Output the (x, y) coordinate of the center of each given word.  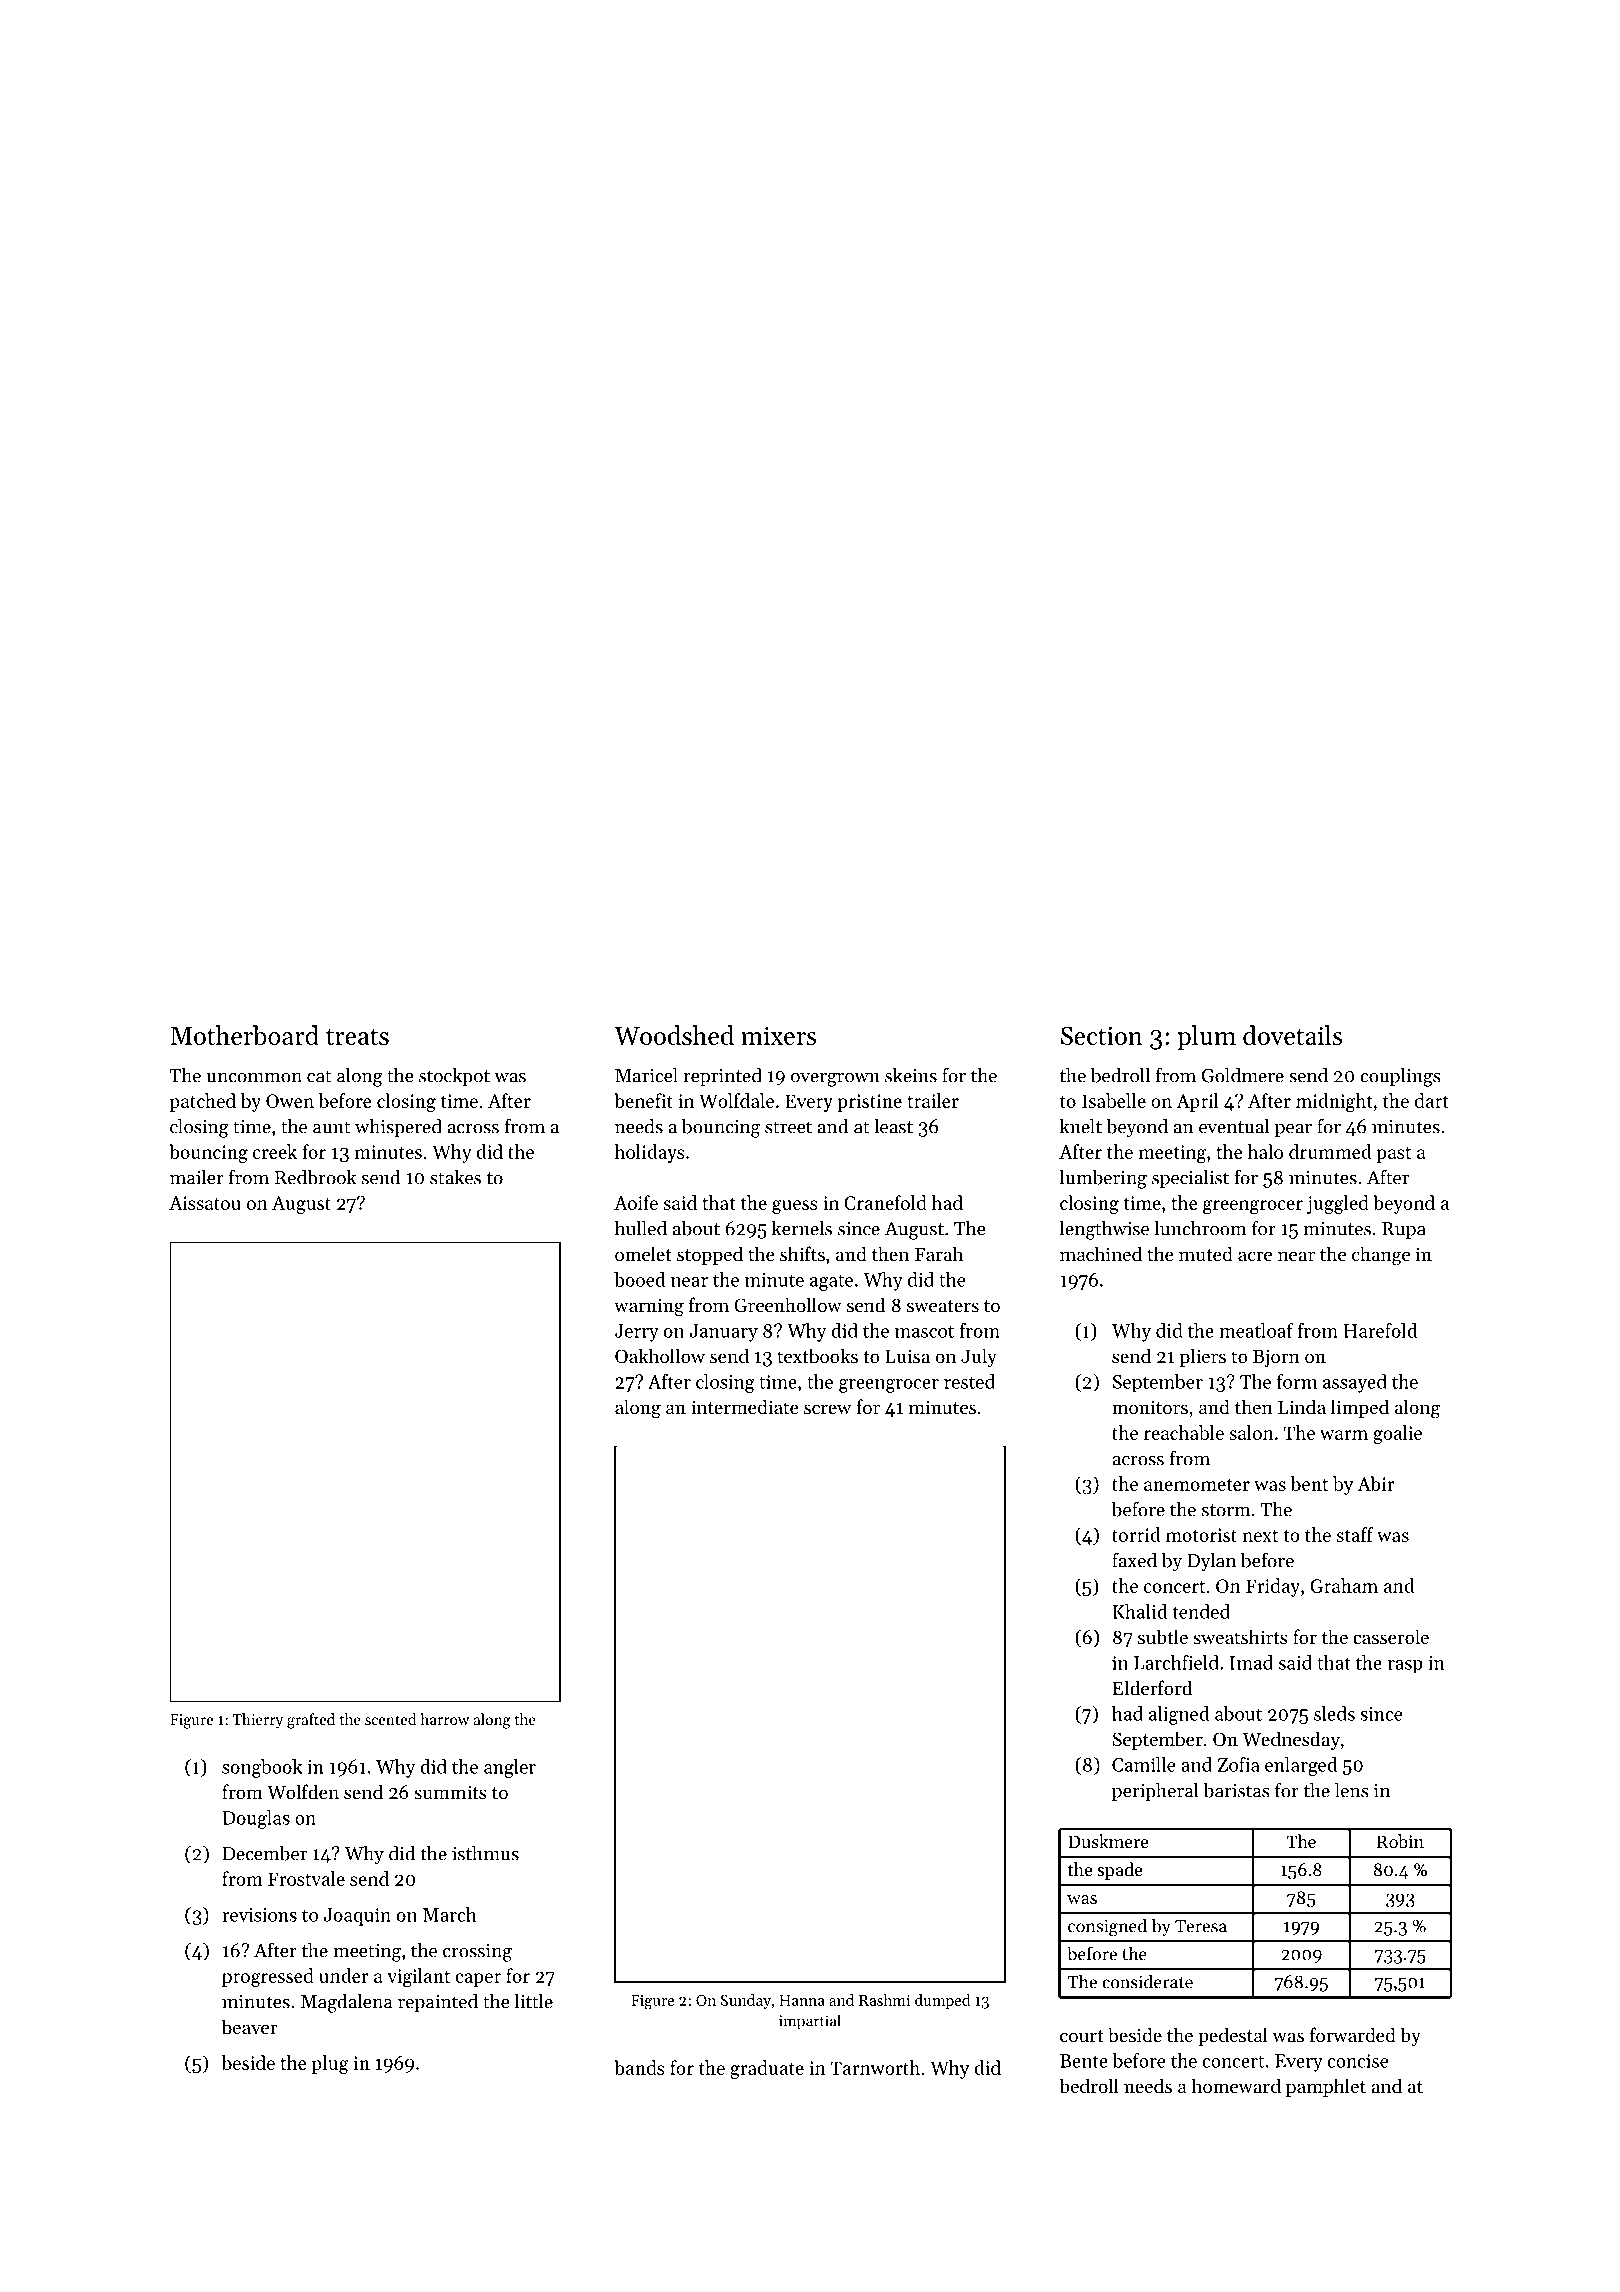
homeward (1236, 2085)
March (449, 1914)
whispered (398, 1128)
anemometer (1197, 1485)
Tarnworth (875, 2067)
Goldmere (1243, 1075)
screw (827, 1409)
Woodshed (674, 1035)
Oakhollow (660, 1355)
